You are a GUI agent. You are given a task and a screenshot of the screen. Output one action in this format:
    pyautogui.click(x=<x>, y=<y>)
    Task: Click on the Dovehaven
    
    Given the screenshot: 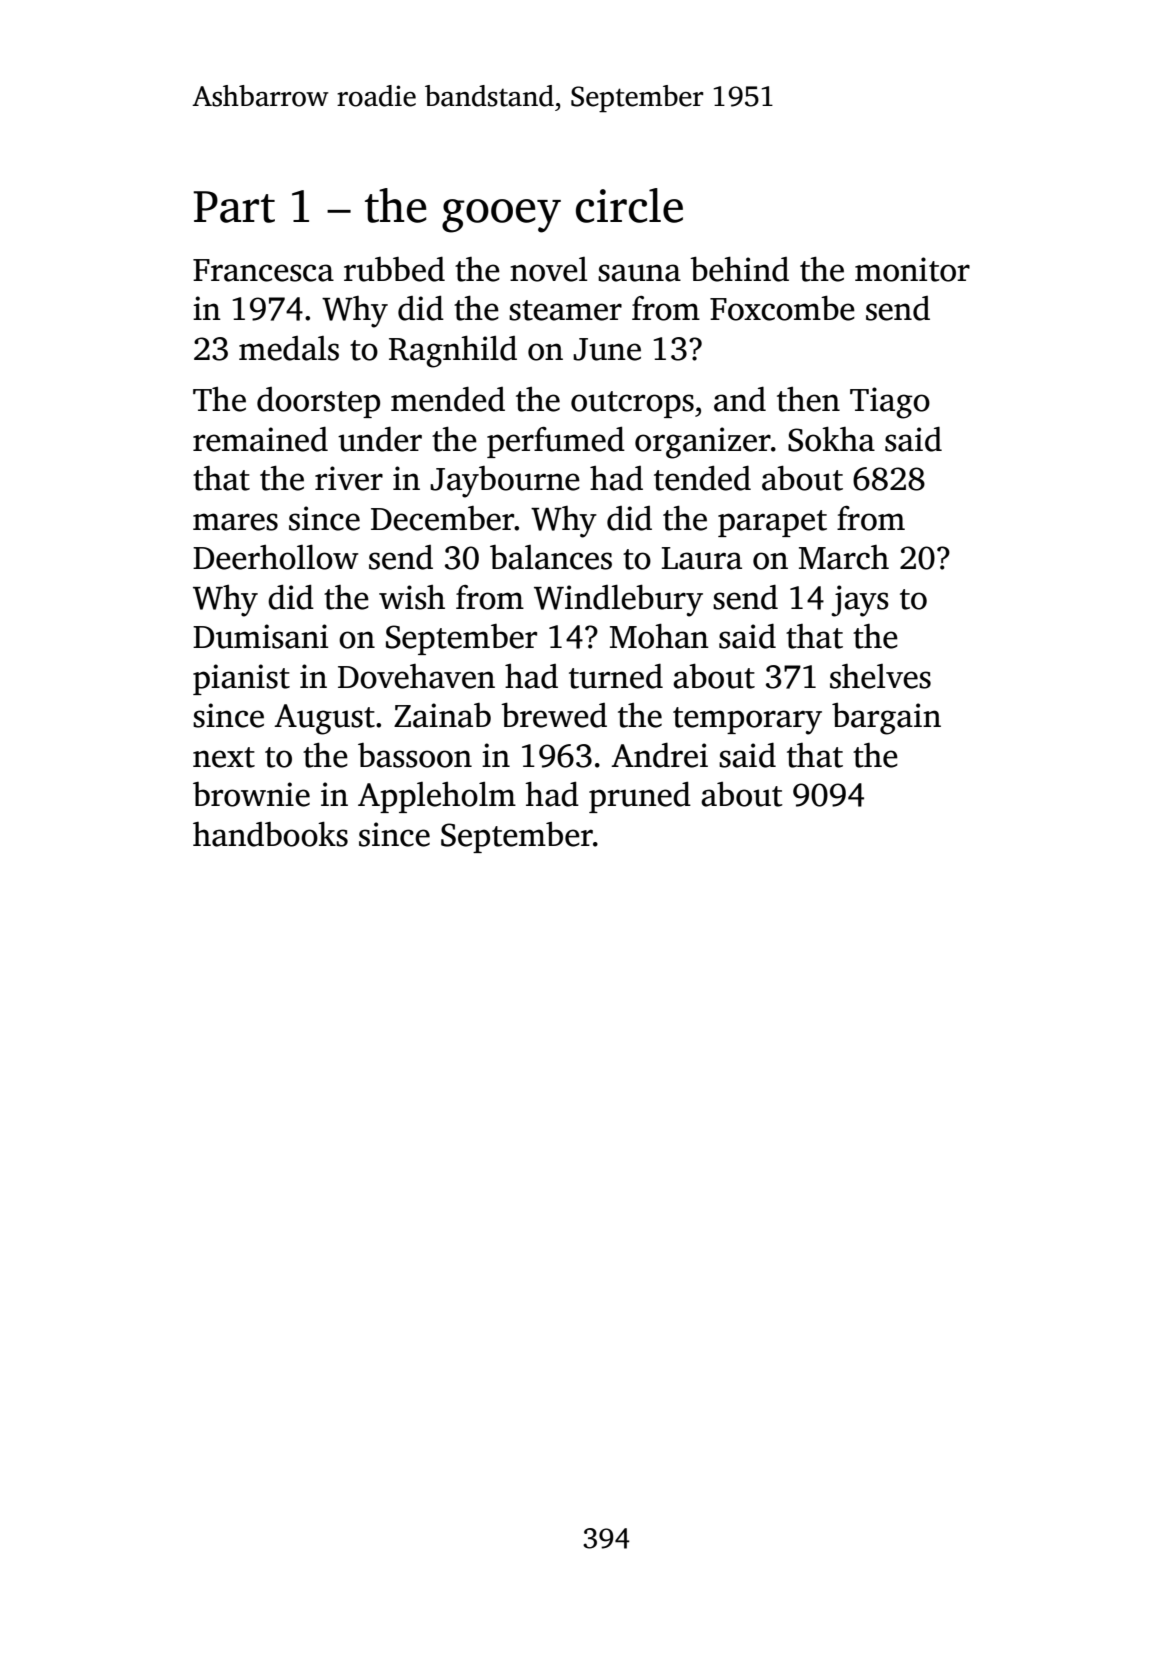 What is the action you would take?
    pyautogui.click(x=416, y=676)
